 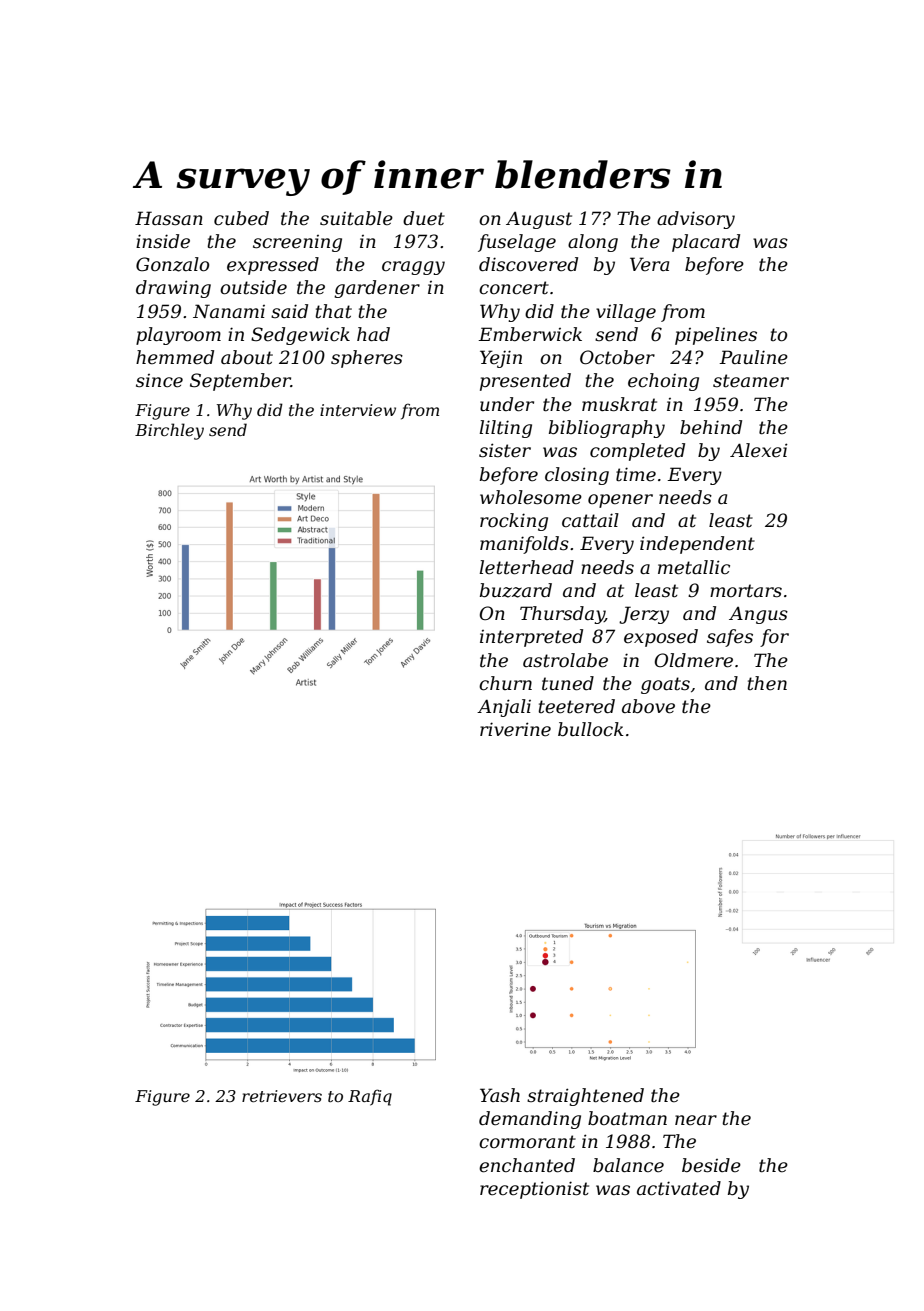 What do you see at coordinates (424, 218) in the screenshot?
I see `duet` at bounding box center [424, 218].
